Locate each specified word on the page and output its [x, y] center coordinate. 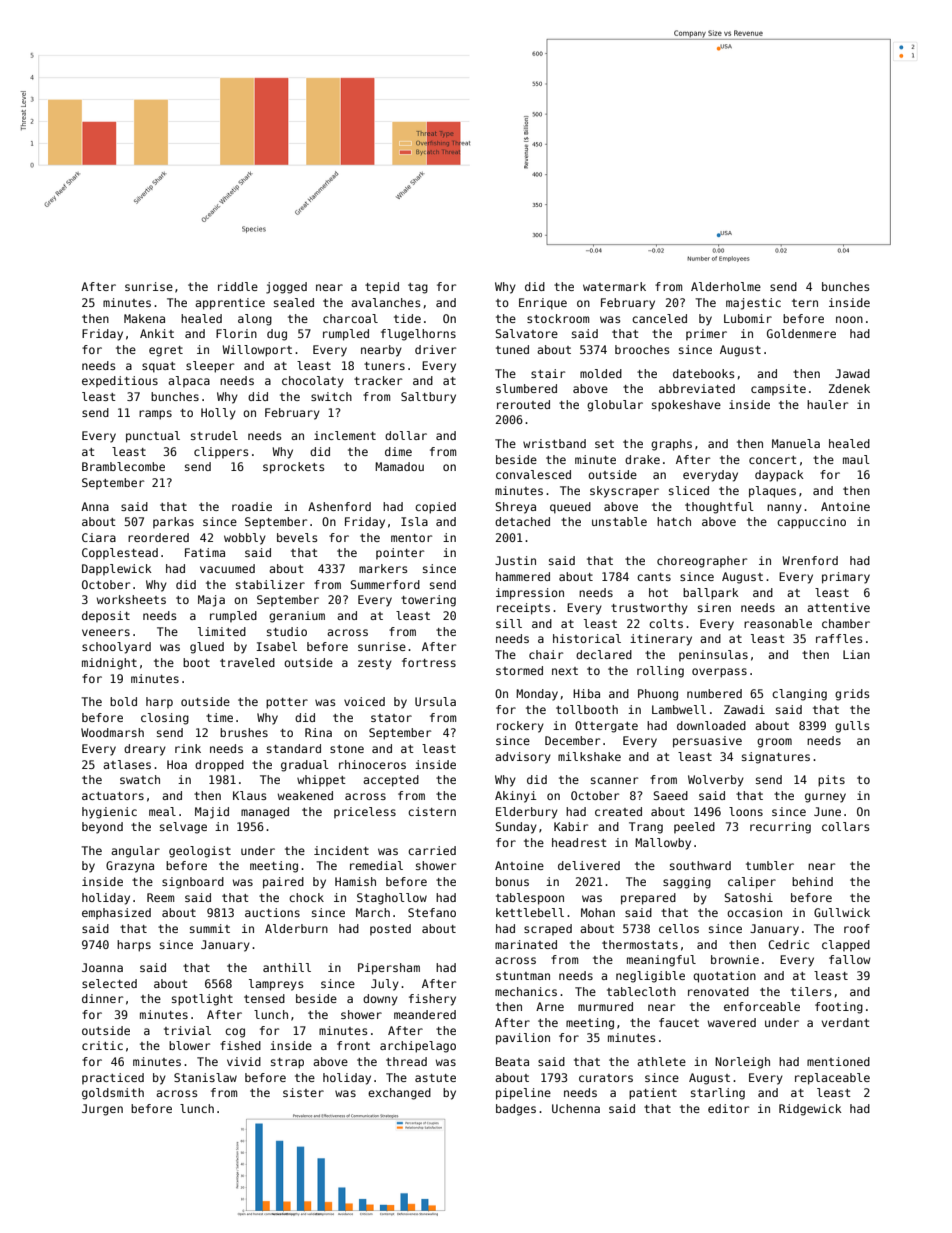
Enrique [543, 304]
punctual [153, 437]
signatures [776, 758]
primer [706, 334]
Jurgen [102, 1110]
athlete [661, 1061]
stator [391, 718]
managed [265, 813]
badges [516, 1110]
